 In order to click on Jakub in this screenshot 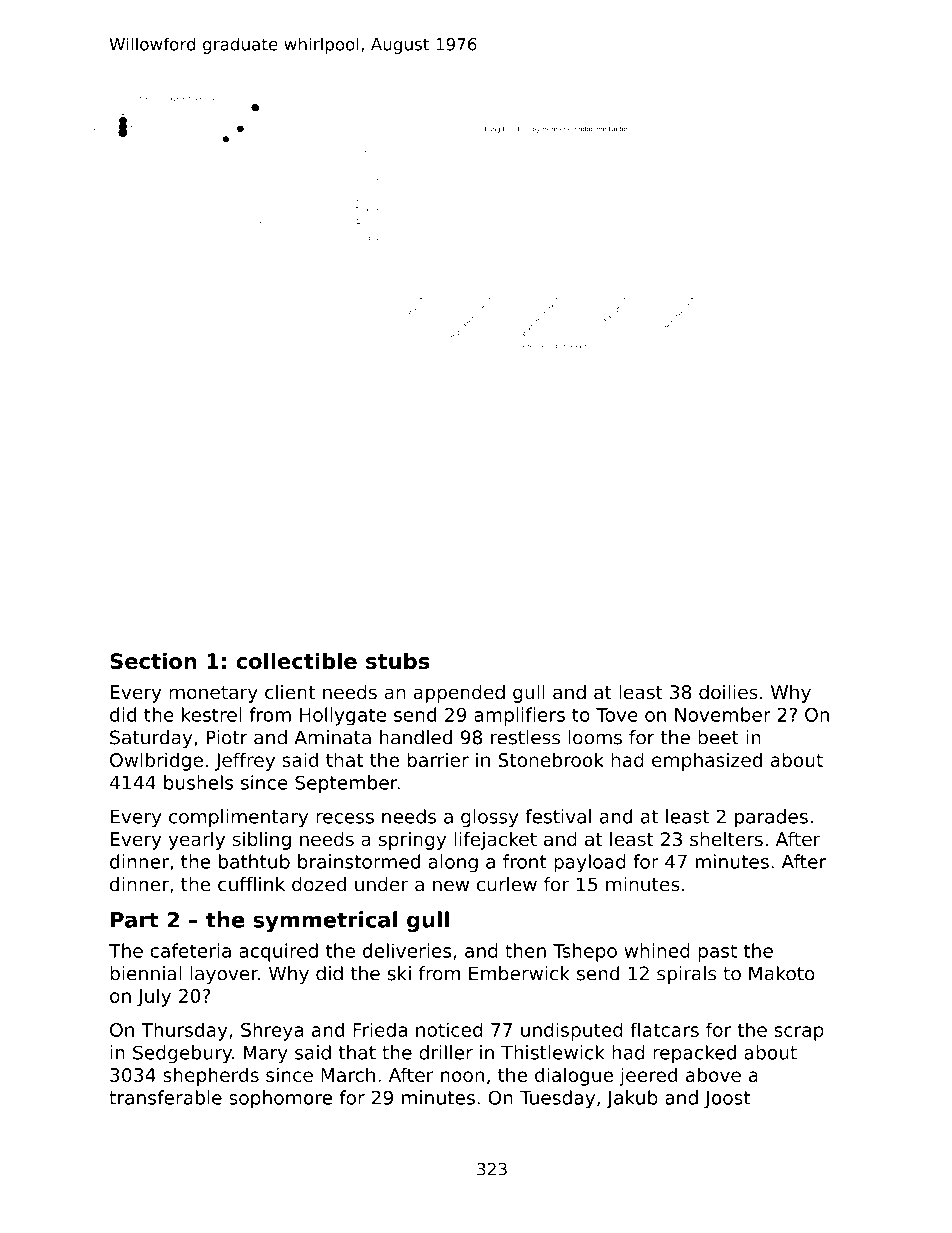, I will do `click(632, 1099)`.
